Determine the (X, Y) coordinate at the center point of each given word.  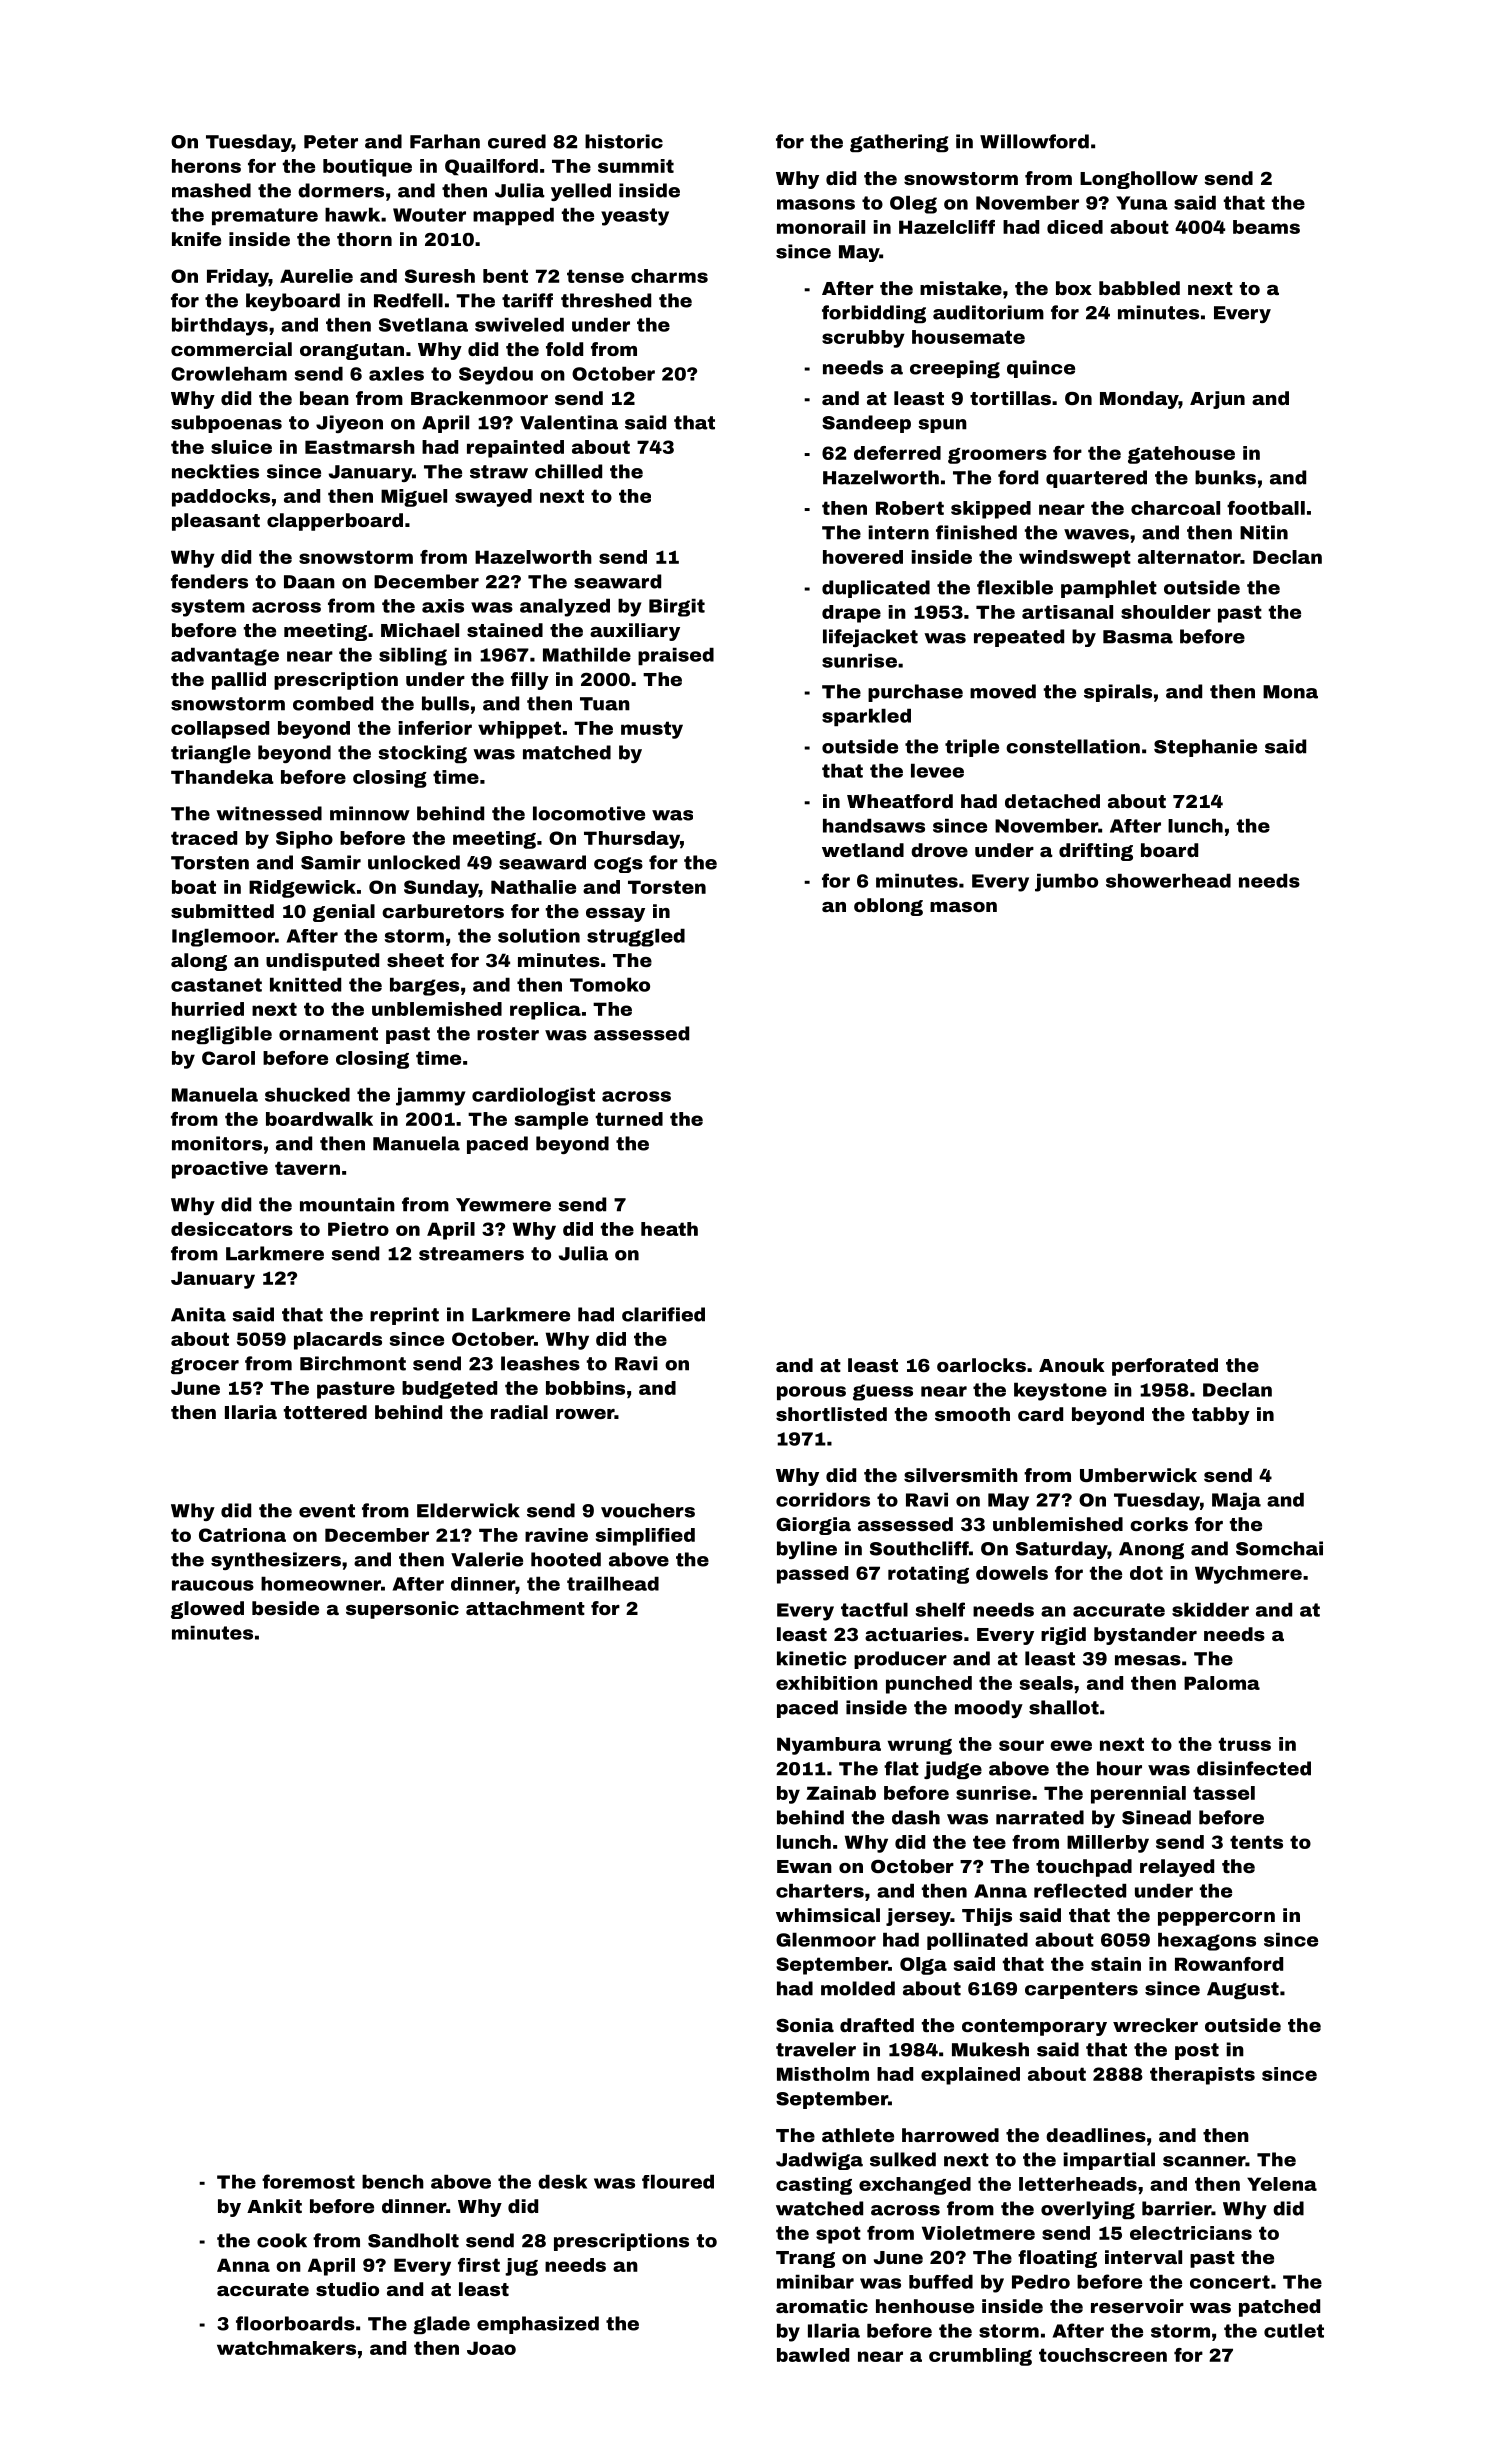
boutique (367, 168)
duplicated (876, 589)
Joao (491, 2348)
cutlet (1294, 2331)
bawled (813, 2355)
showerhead (1168, 881)
